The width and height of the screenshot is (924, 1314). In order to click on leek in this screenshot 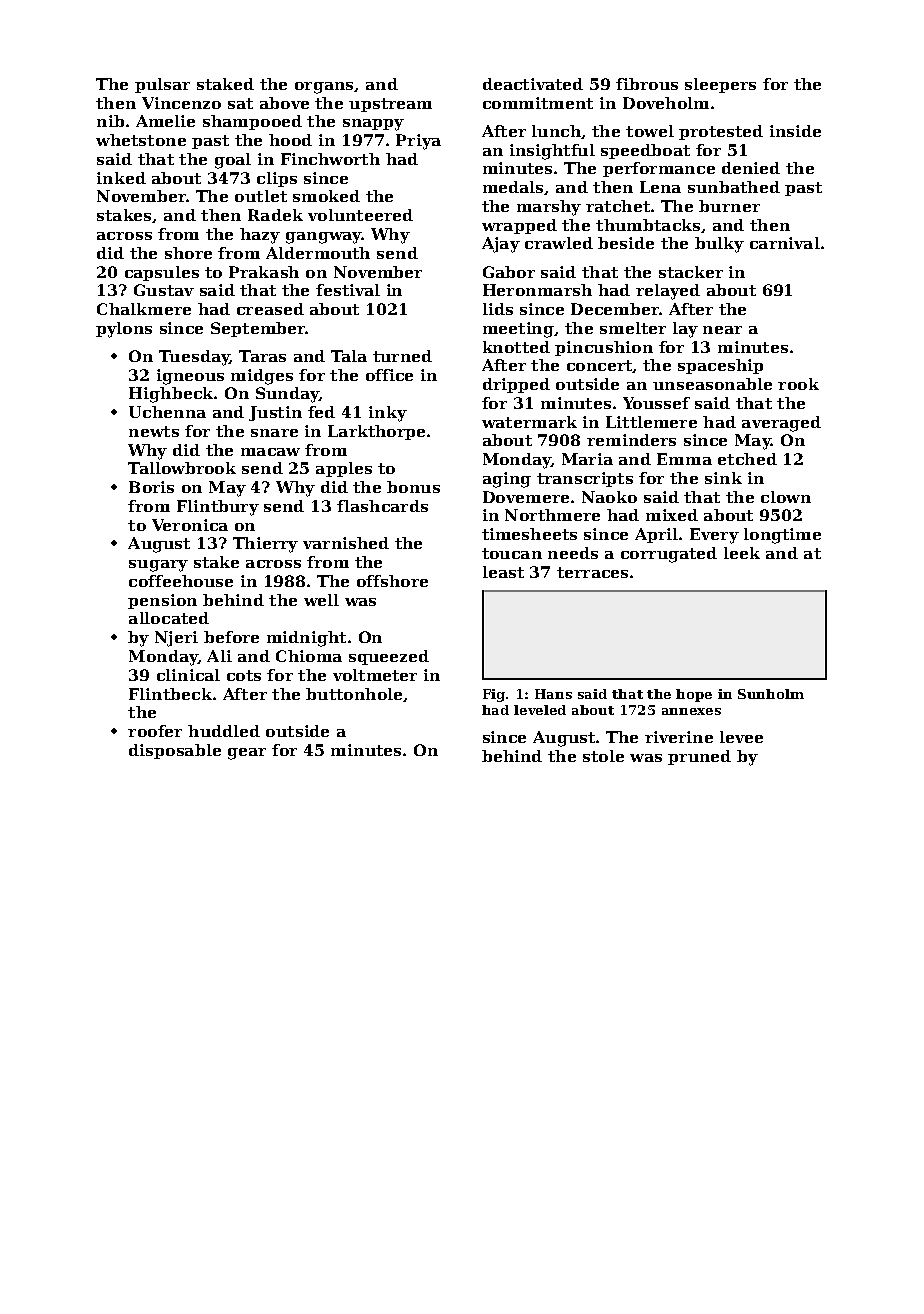, I will do `click(742, 553)`.
